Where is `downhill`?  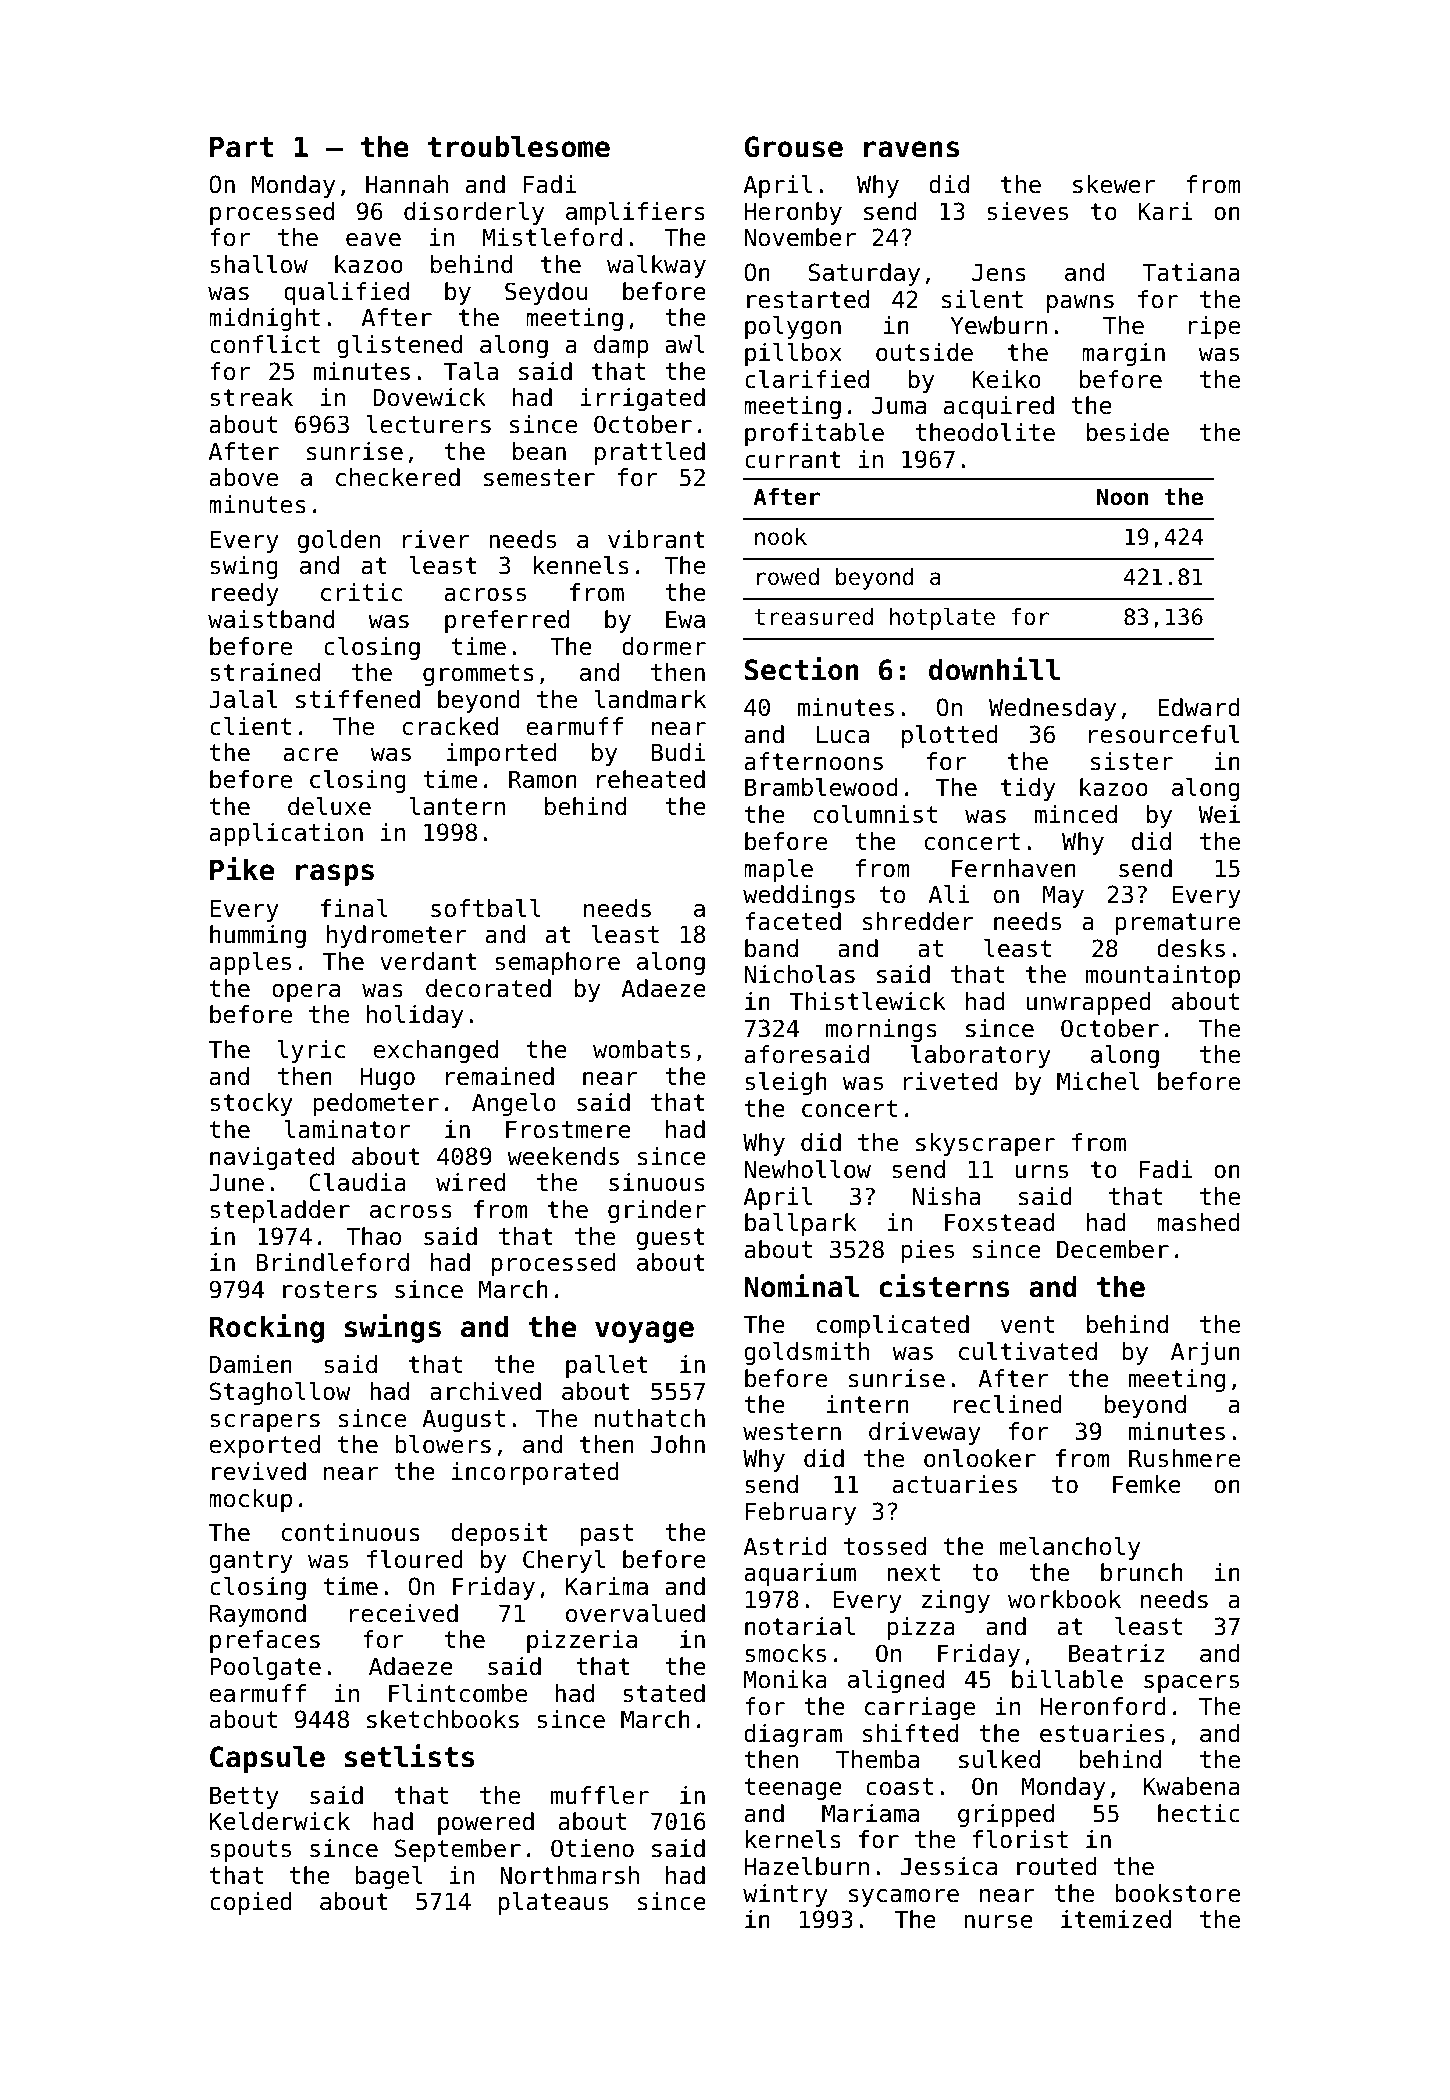
downhill is located at coordinates (994, 669).
